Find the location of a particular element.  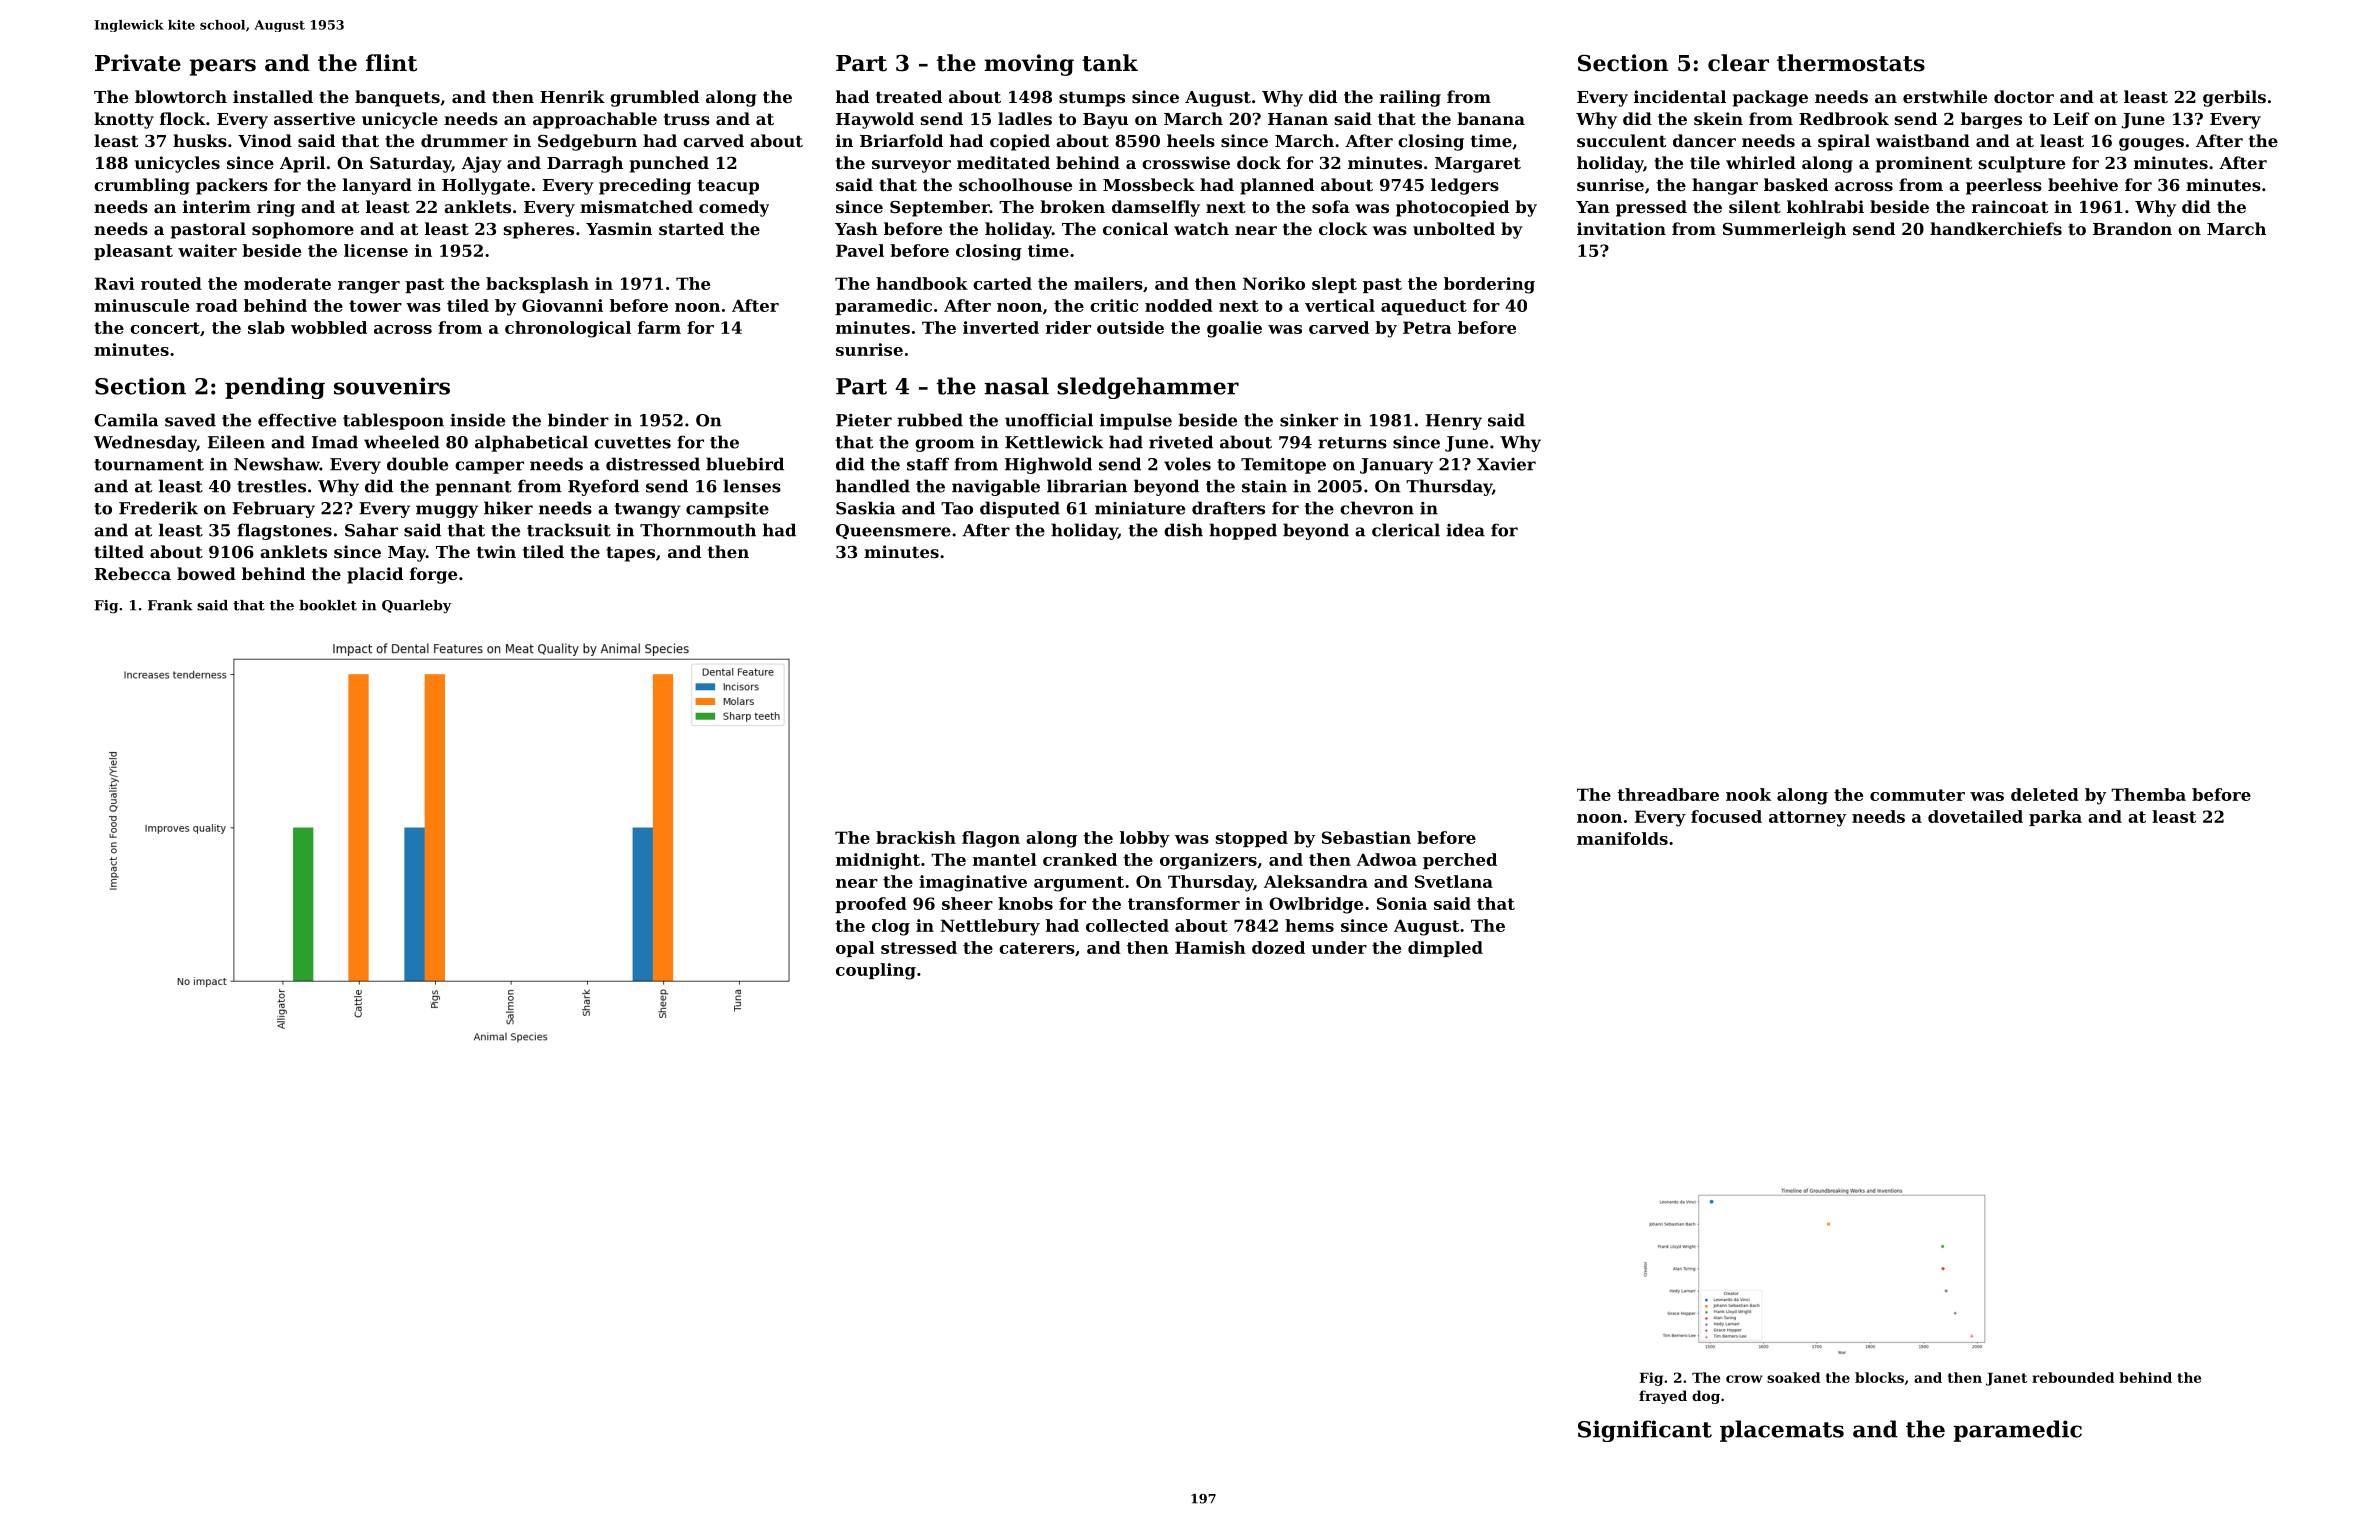

Significant is located at coordinates (1645, 1431).
